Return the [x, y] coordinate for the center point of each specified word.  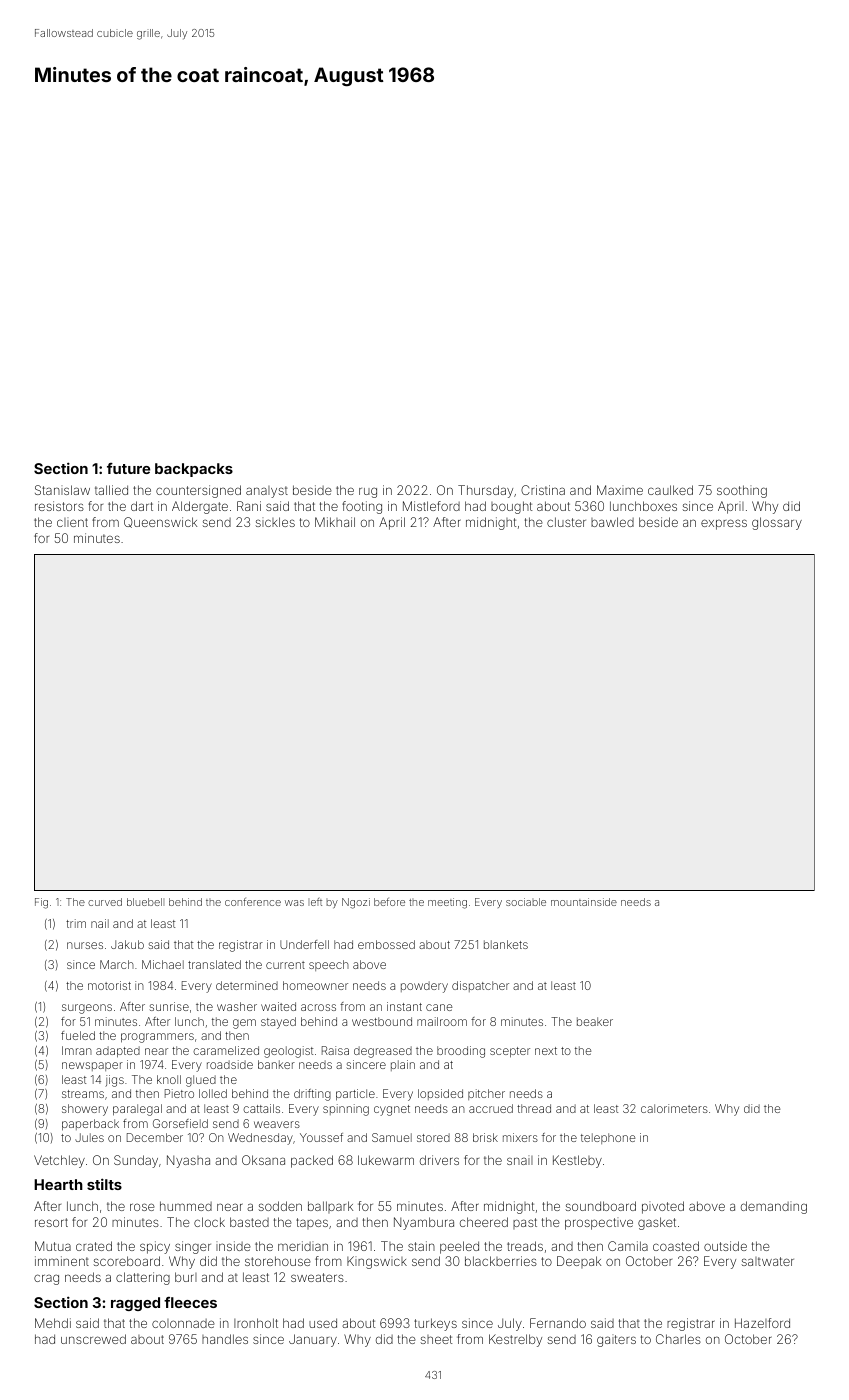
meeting [447, 903]
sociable [526, 902]
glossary [777, 523]
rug [368, 492]
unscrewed [93, 1339]
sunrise [169, 1006]
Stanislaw [62, 490]
